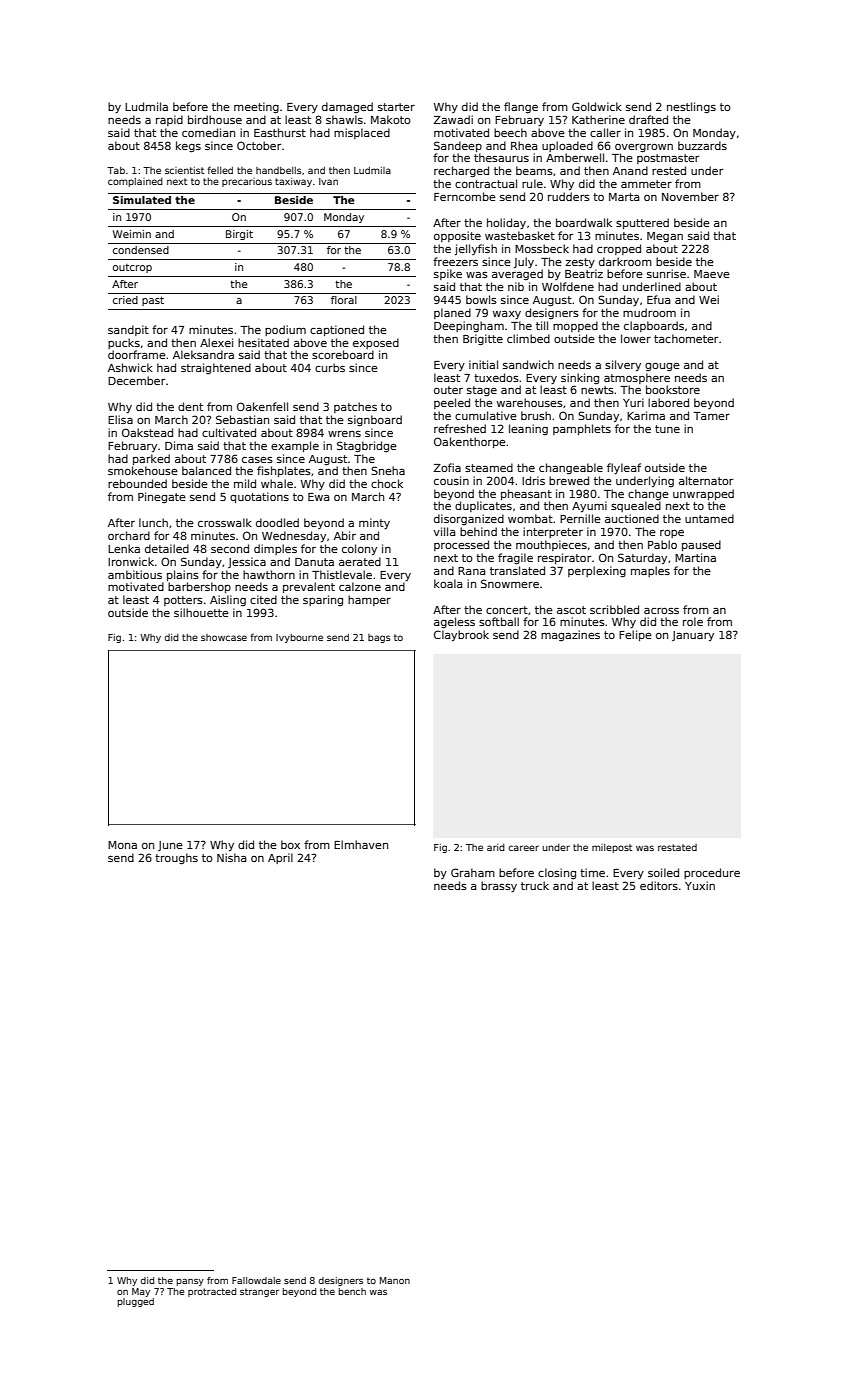  I want to click on damaged, so click(347, 107).
